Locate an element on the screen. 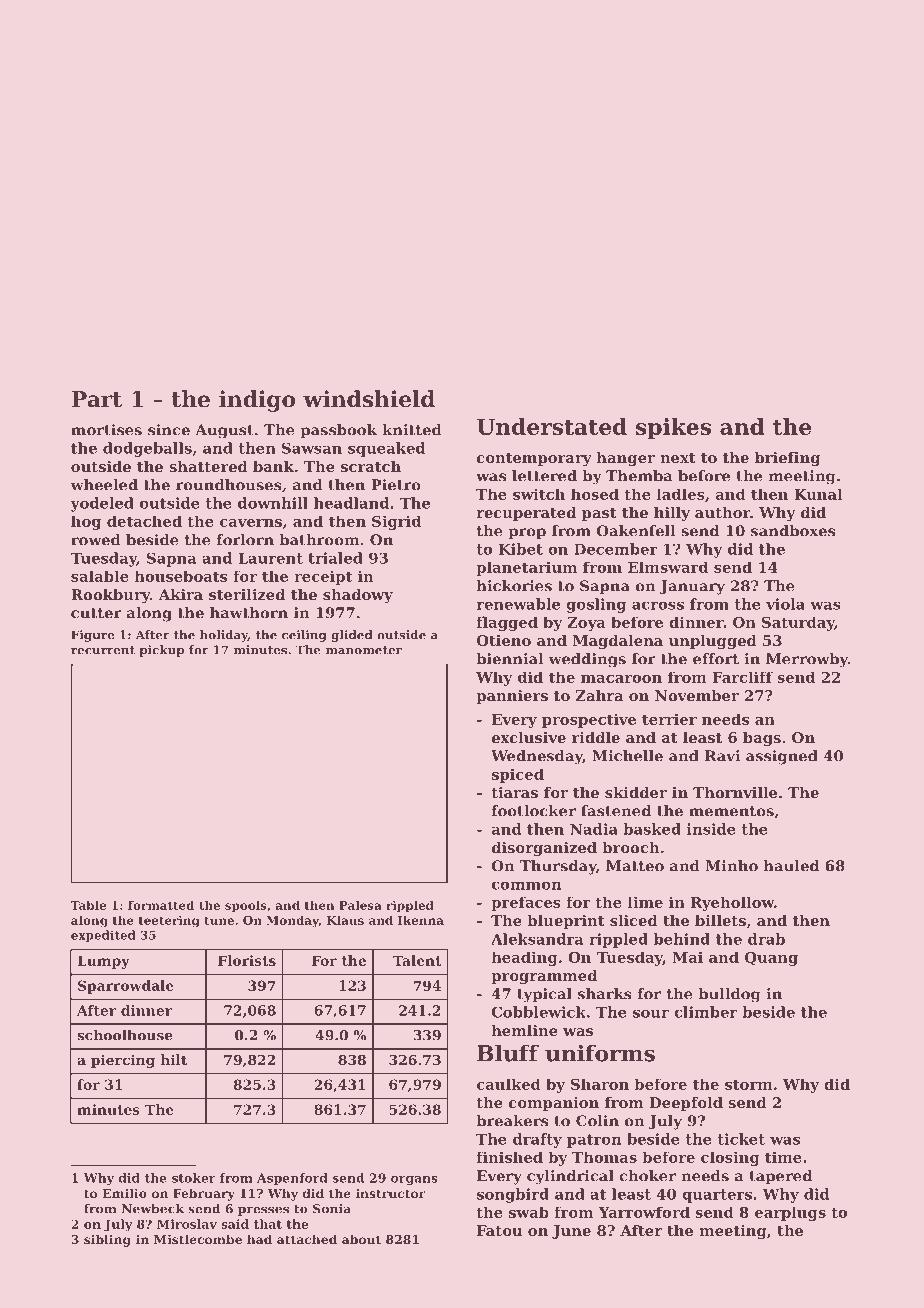  piercing is located at coordinates (123, 1061).
